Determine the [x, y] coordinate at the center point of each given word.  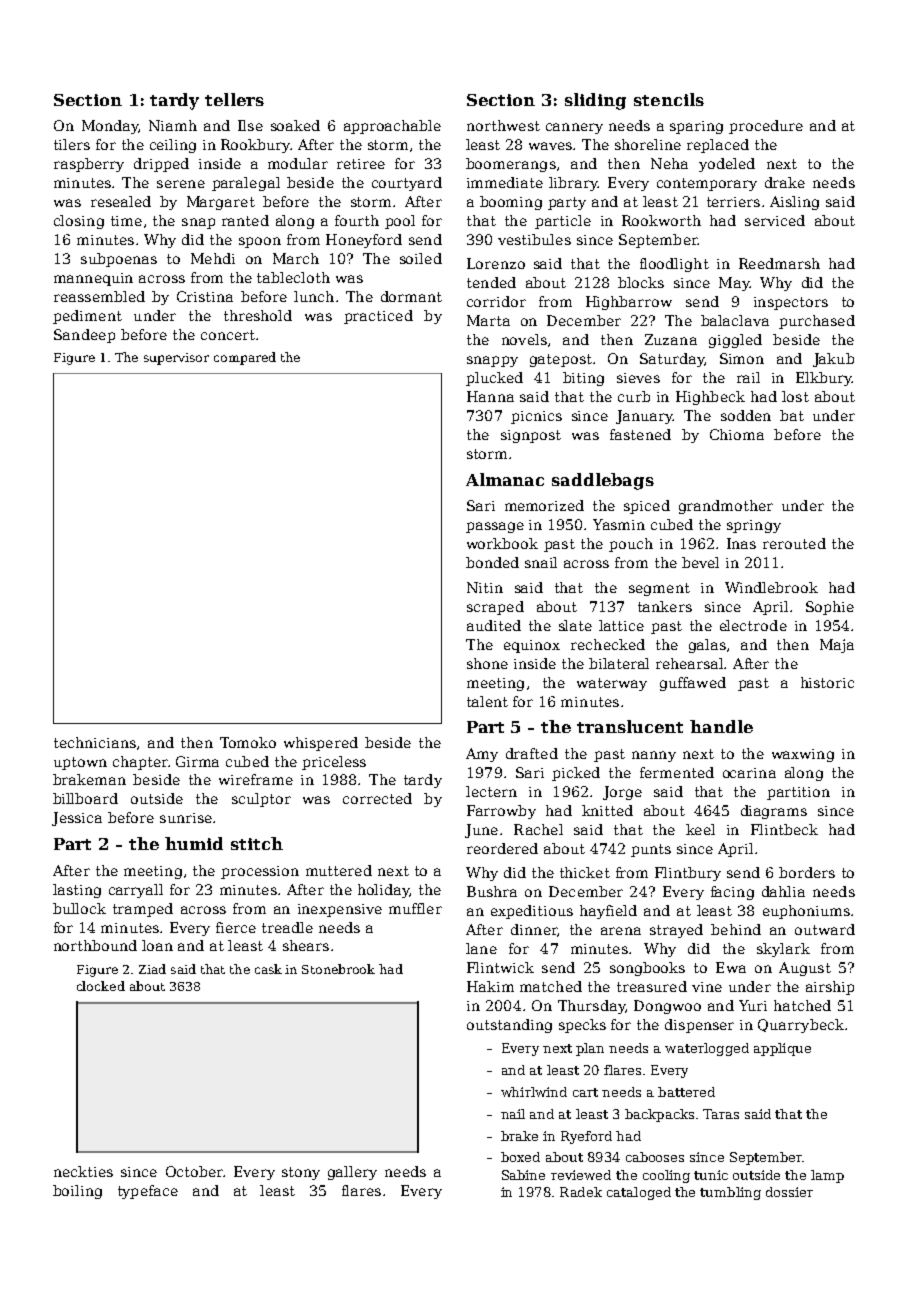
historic [827, 682]
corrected [377, 798]
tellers [234, 99]
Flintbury [688, 874]
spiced [647, 507]
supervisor [176, 359]
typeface [148, 1192]
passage [495, 527]
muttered [339, 870]
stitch [257, 843]
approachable [392, 127]
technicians [95, 742]
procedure [766, 127]
